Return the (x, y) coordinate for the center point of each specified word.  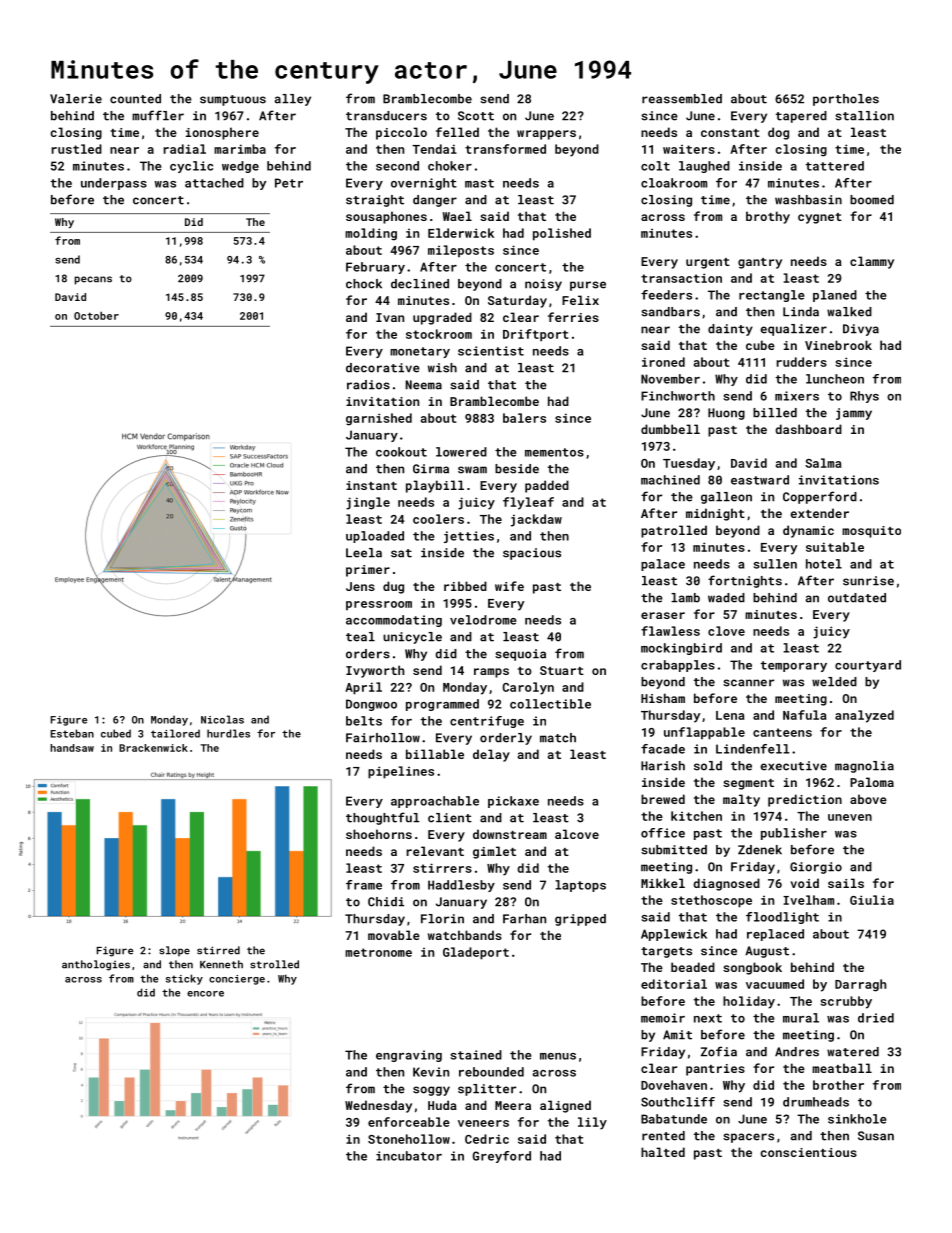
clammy (872, 262)
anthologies (96, 965)
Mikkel (663, 883)
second (397, 166)
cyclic (191, 167)
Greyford (502, 1157)
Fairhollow (383, 738)
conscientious (808, 1152)
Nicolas (222, 719)
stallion (864, 116)
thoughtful (383, 818)
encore (205, 994)
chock (364, 284)
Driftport (535, 335)
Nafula (804, 715)
